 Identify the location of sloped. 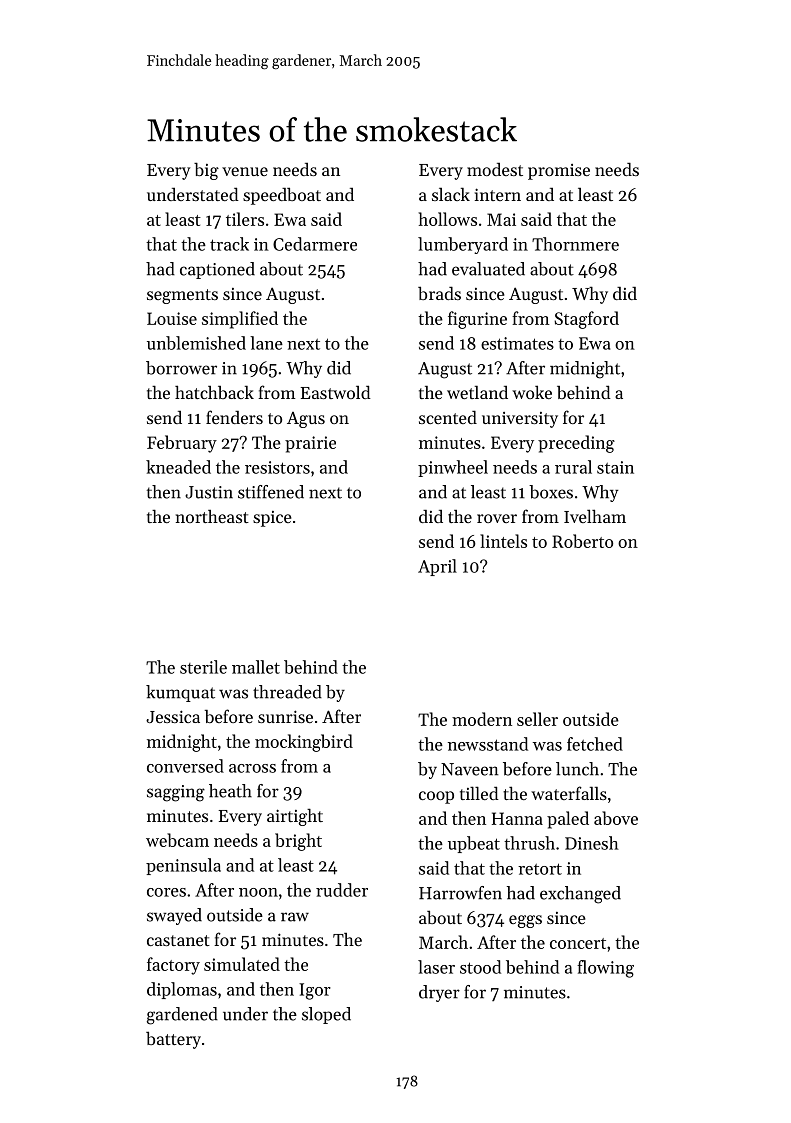
(326, 1015).
